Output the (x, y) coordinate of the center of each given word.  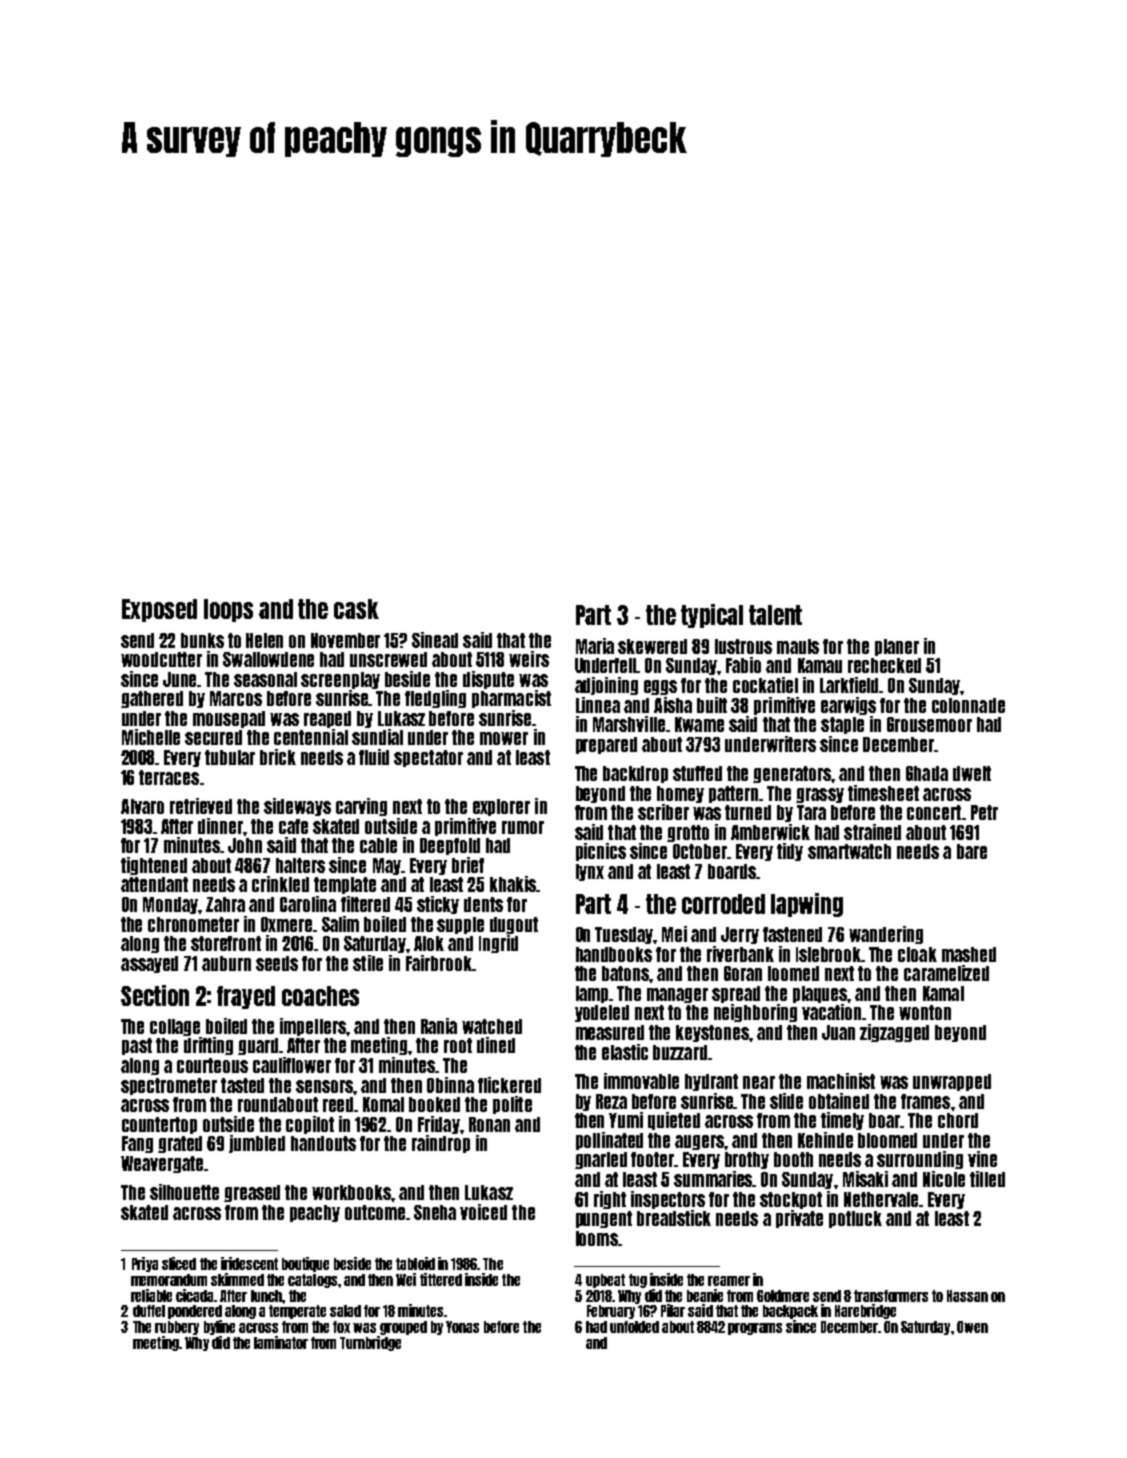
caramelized (946, 973)
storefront (226, 943)
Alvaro (142, 806)
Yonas (462, 1327)
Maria (595, 646)
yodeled (602, 1013)
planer (897, 647)
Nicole (944, 1179)
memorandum (169, 1280)
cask (356, 609)
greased (252, 1193)
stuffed (697, 773)
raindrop (441, 1144)
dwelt (972, 773)
